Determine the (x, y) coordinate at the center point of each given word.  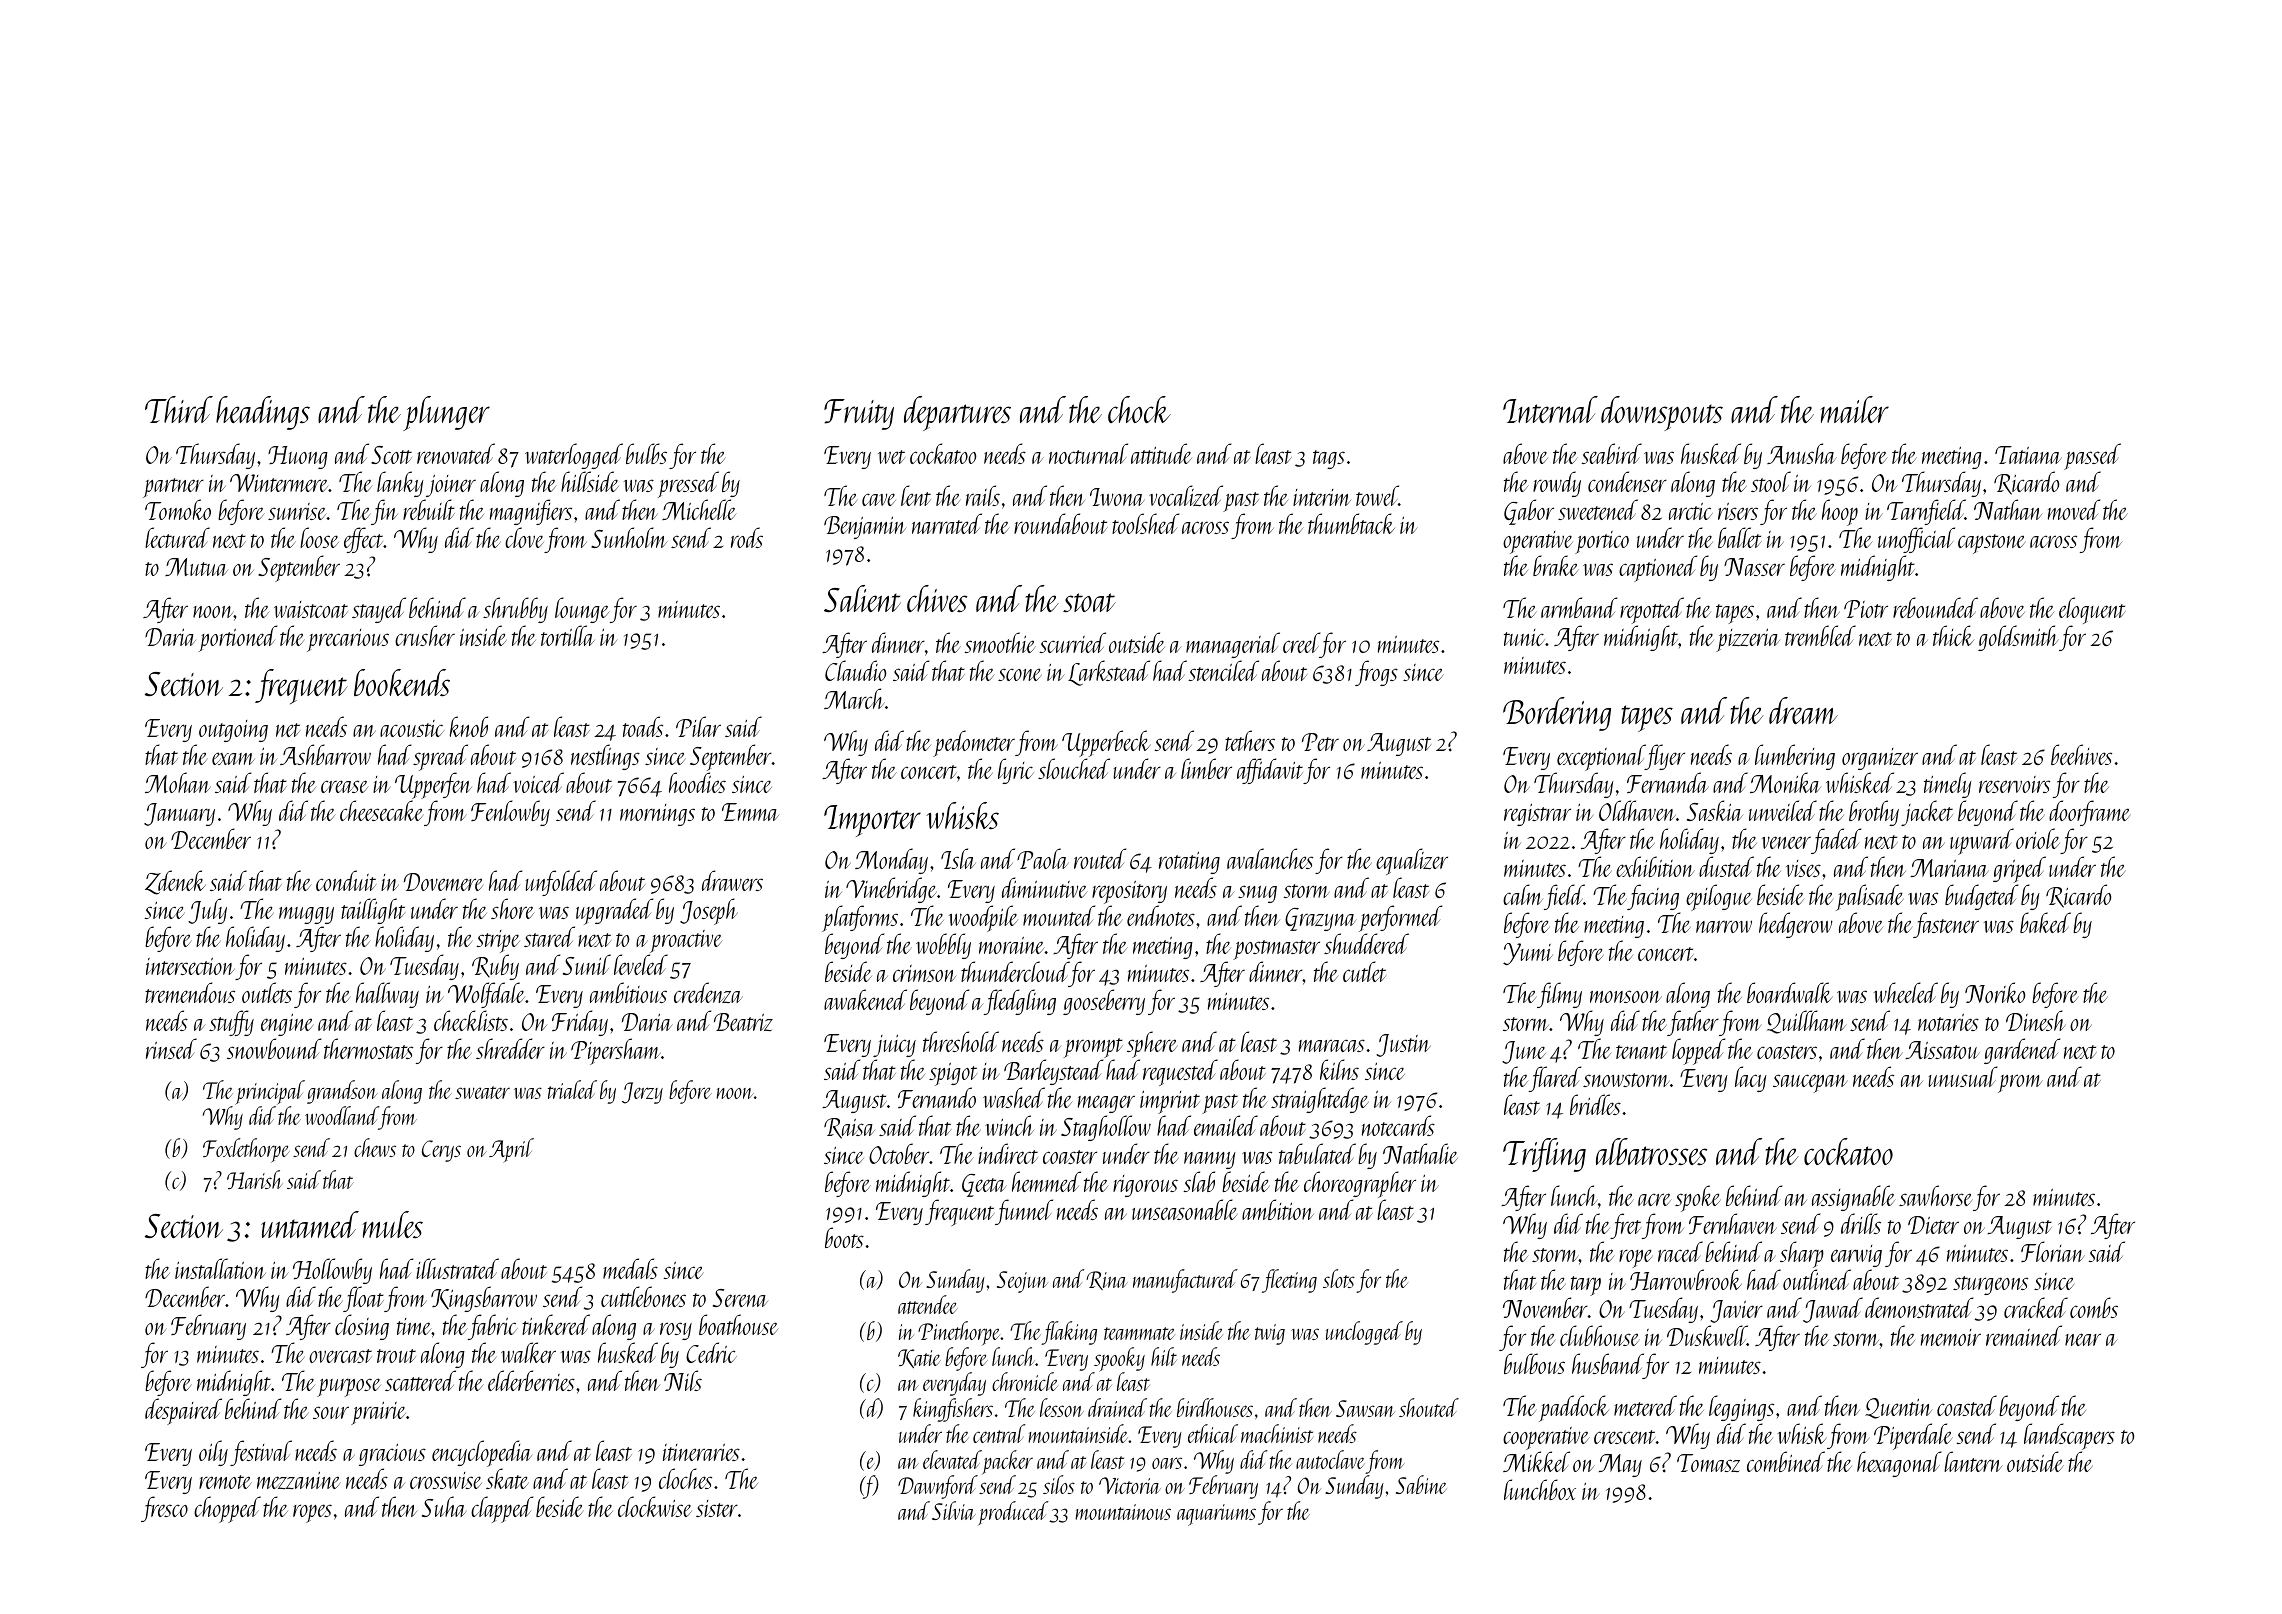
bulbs (646, 453)
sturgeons (1990, 1285)
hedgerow (1796, 925)
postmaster (1276, 950)
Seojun (1022, 1282)
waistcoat (311, 609)
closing (362, 1327)
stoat (1089, 602)
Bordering (1557, 714)
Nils (683, 1380)
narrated (947, 523)
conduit (346, 880)
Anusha (1802, 453)
